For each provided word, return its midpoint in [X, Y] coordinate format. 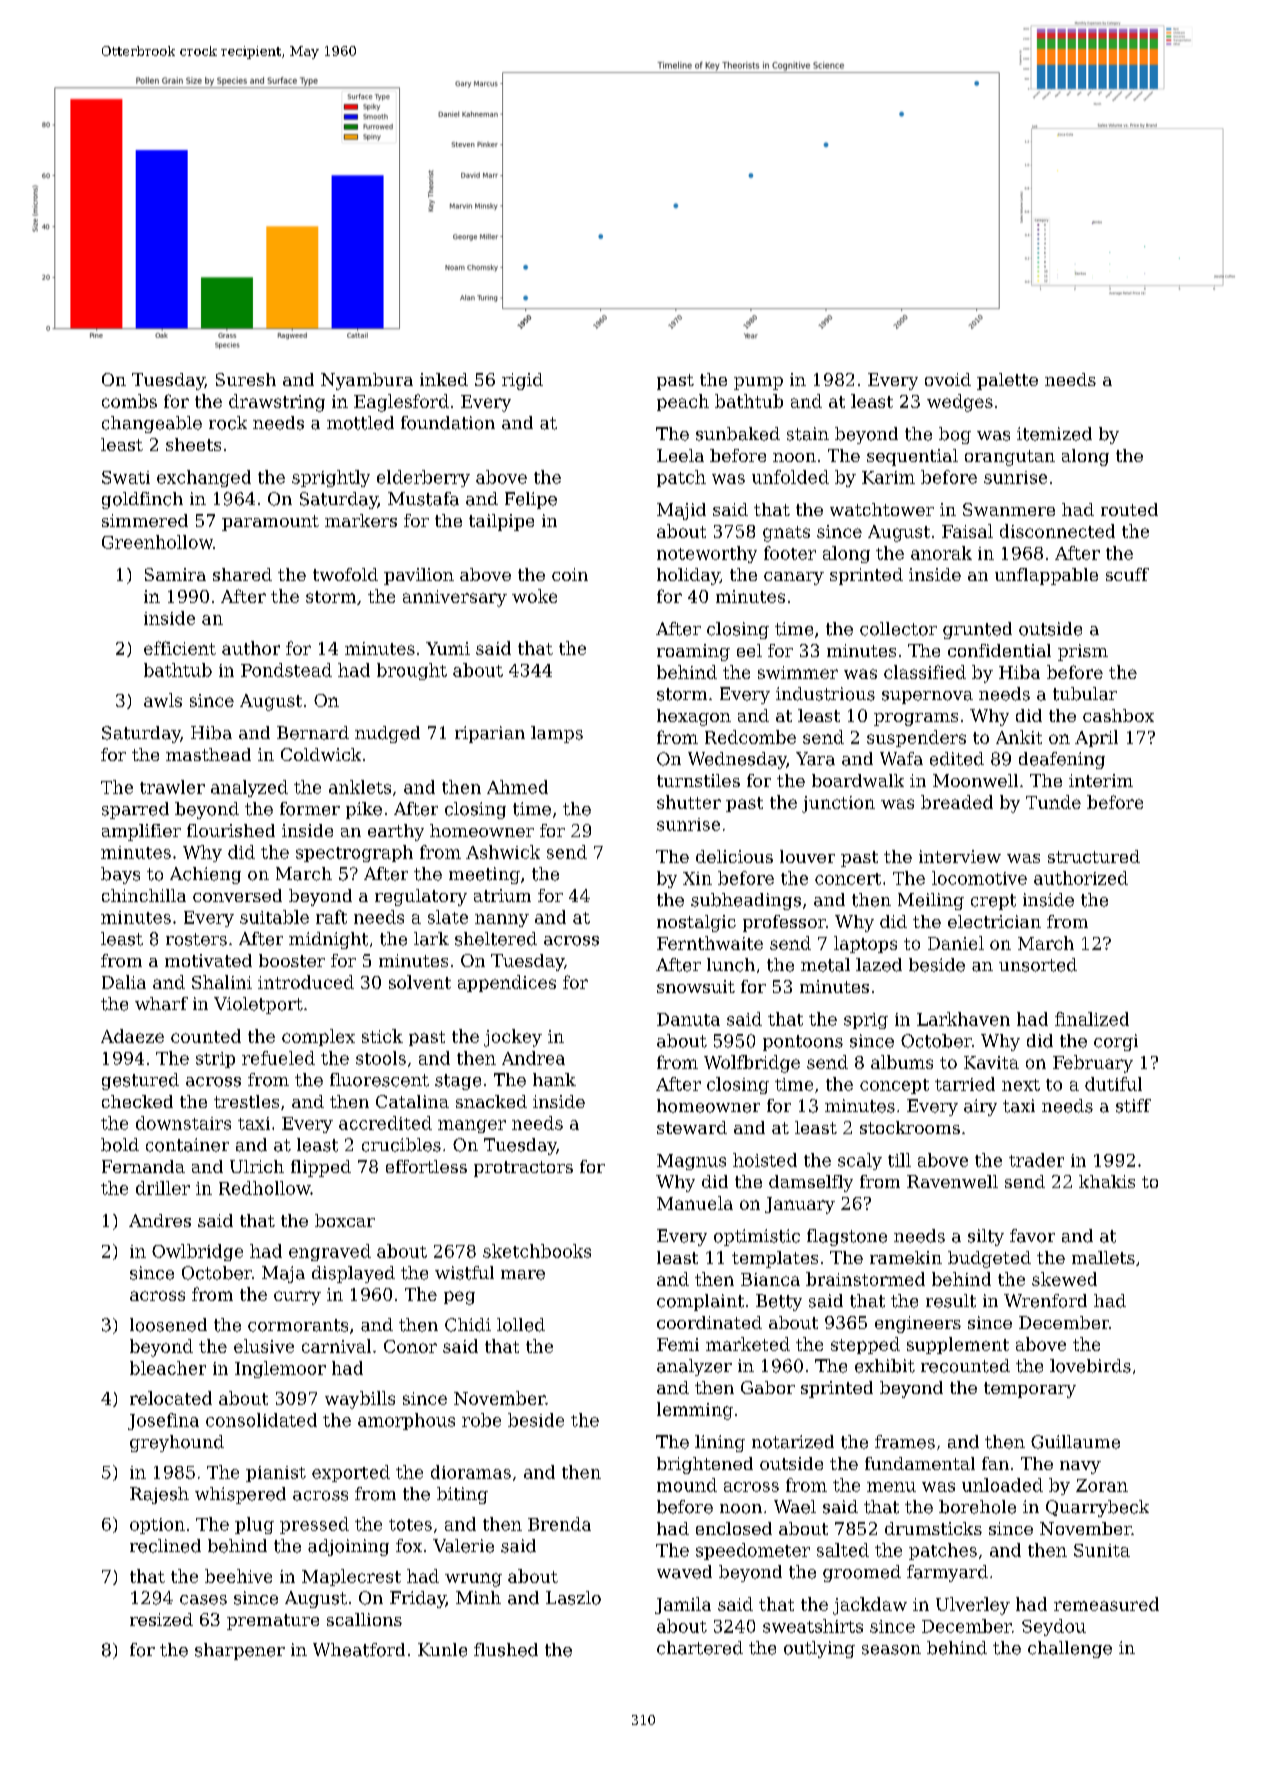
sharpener [240, 1651]
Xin [697, 878]
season [891, 1650]
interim [1101, 780]
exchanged [204, 478]
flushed [506, 1650]
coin [570, 574]
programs [916, 719]
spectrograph [354, 853]
